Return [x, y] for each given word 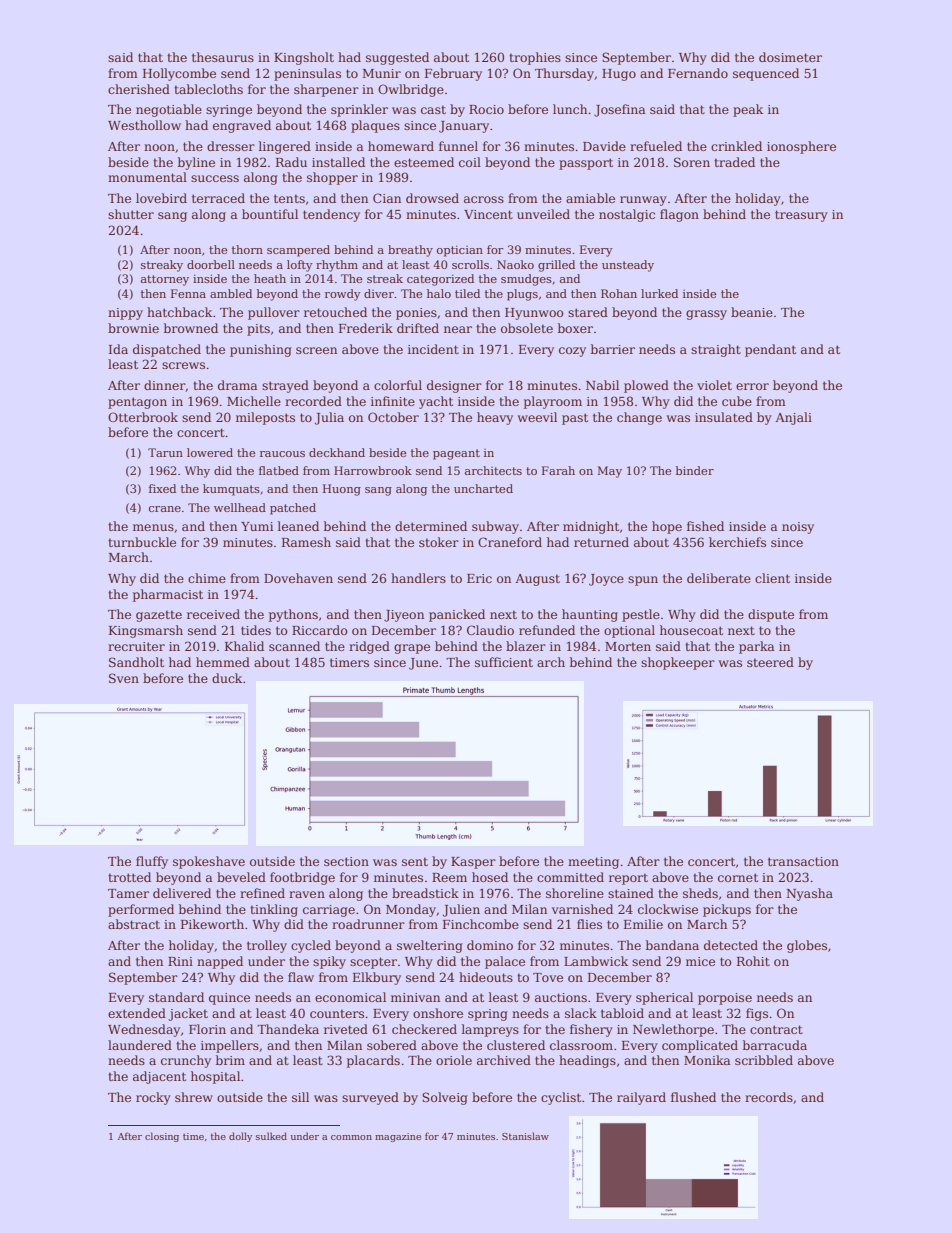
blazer [526, 646]
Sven [124, 678]
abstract [134, 924]
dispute [771, 615]
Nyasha [809, 894]
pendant [770, 350]
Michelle [254, 401]
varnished [582, 909]
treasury [801, 216]
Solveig [445, 1098]
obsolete [527, 328]
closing [162, 1137]
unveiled [543, 214]
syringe [229, 111]
